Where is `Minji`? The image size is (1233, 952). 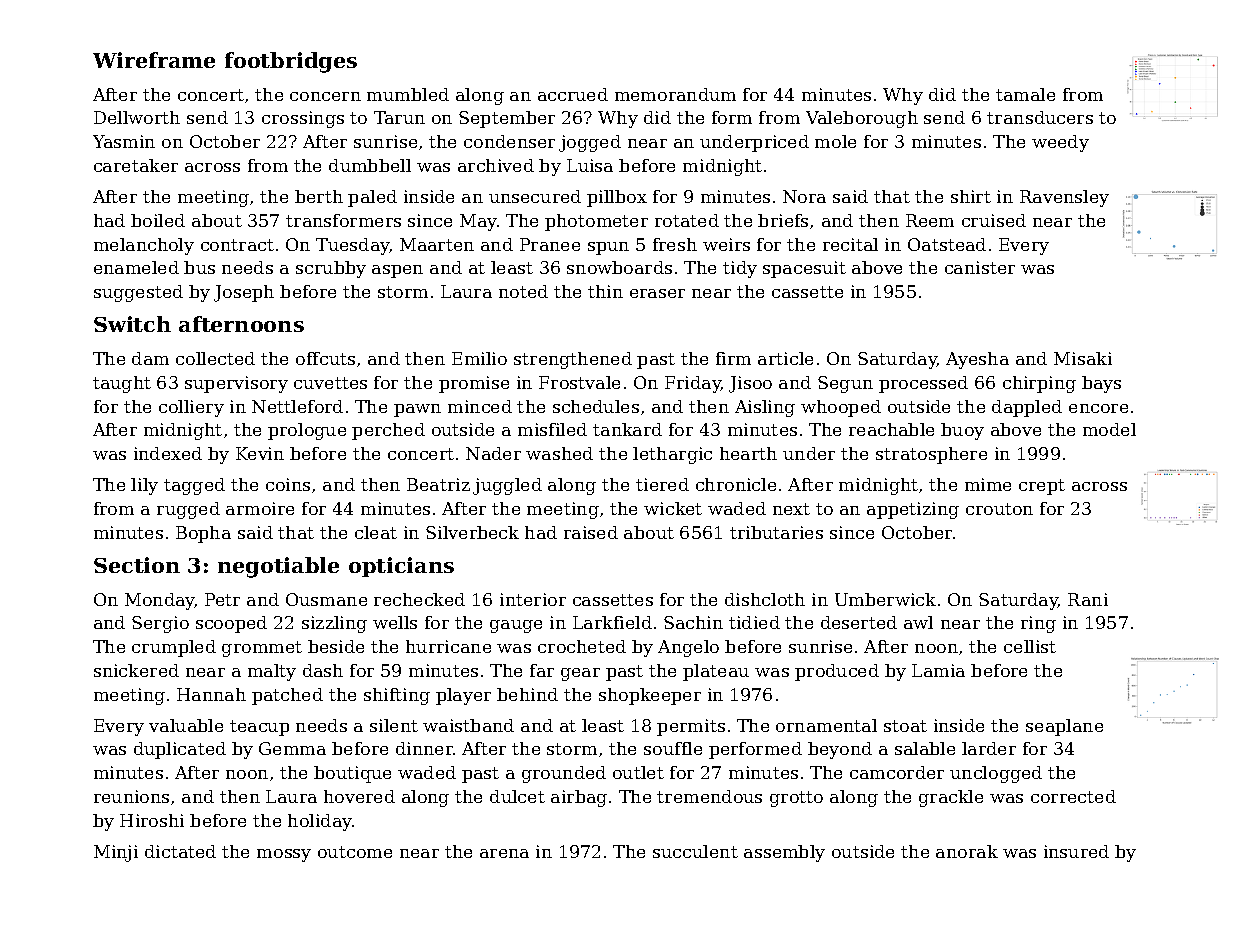 Minji is located at coordinates (116, 853).
